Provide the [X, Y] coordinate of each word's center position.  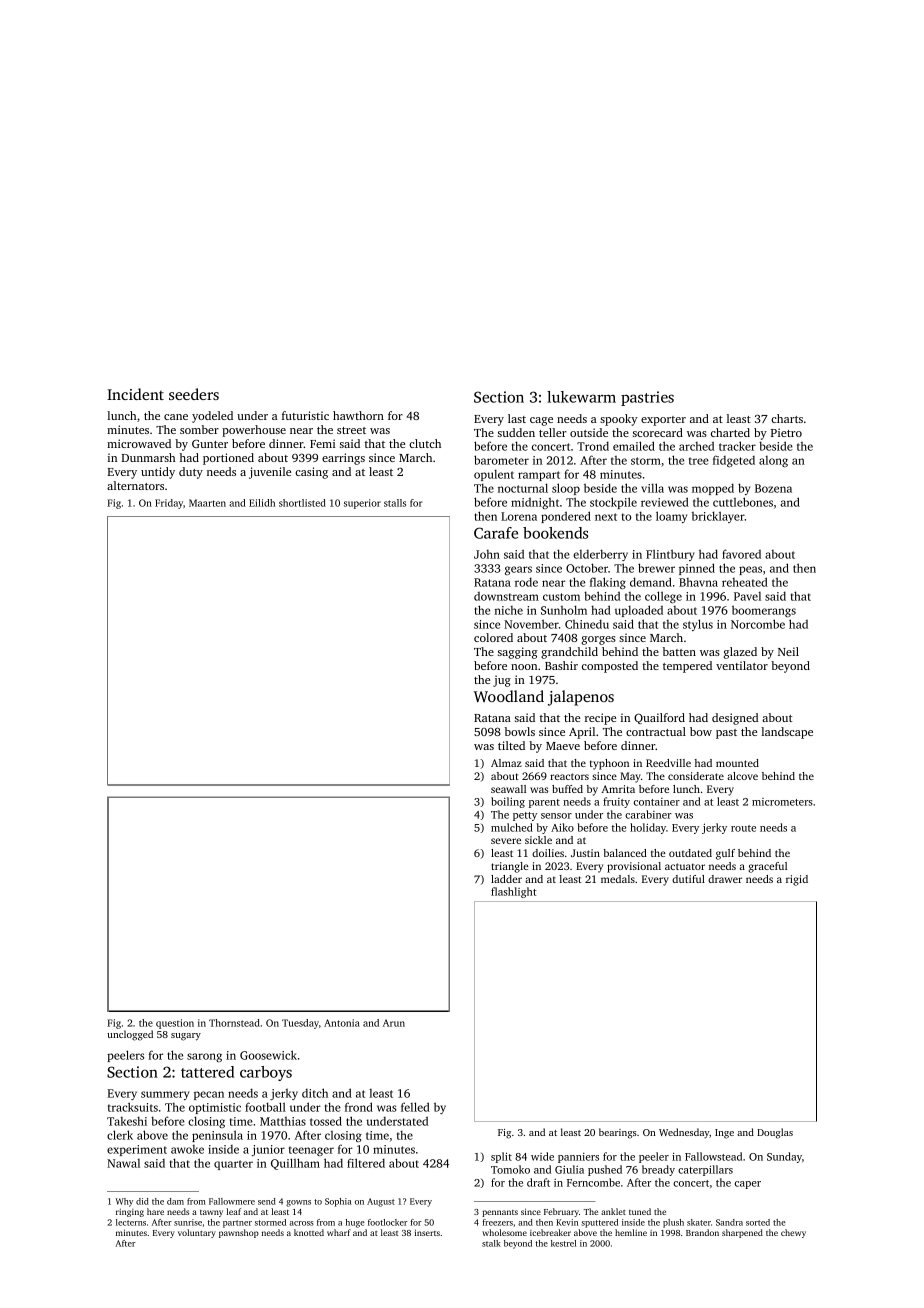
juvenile [270, 473]
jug [502, 681]
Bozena [773, 488]
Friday [169, 504]
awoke [187, 1149]
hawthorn [358, 415]
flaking [608, 583]
